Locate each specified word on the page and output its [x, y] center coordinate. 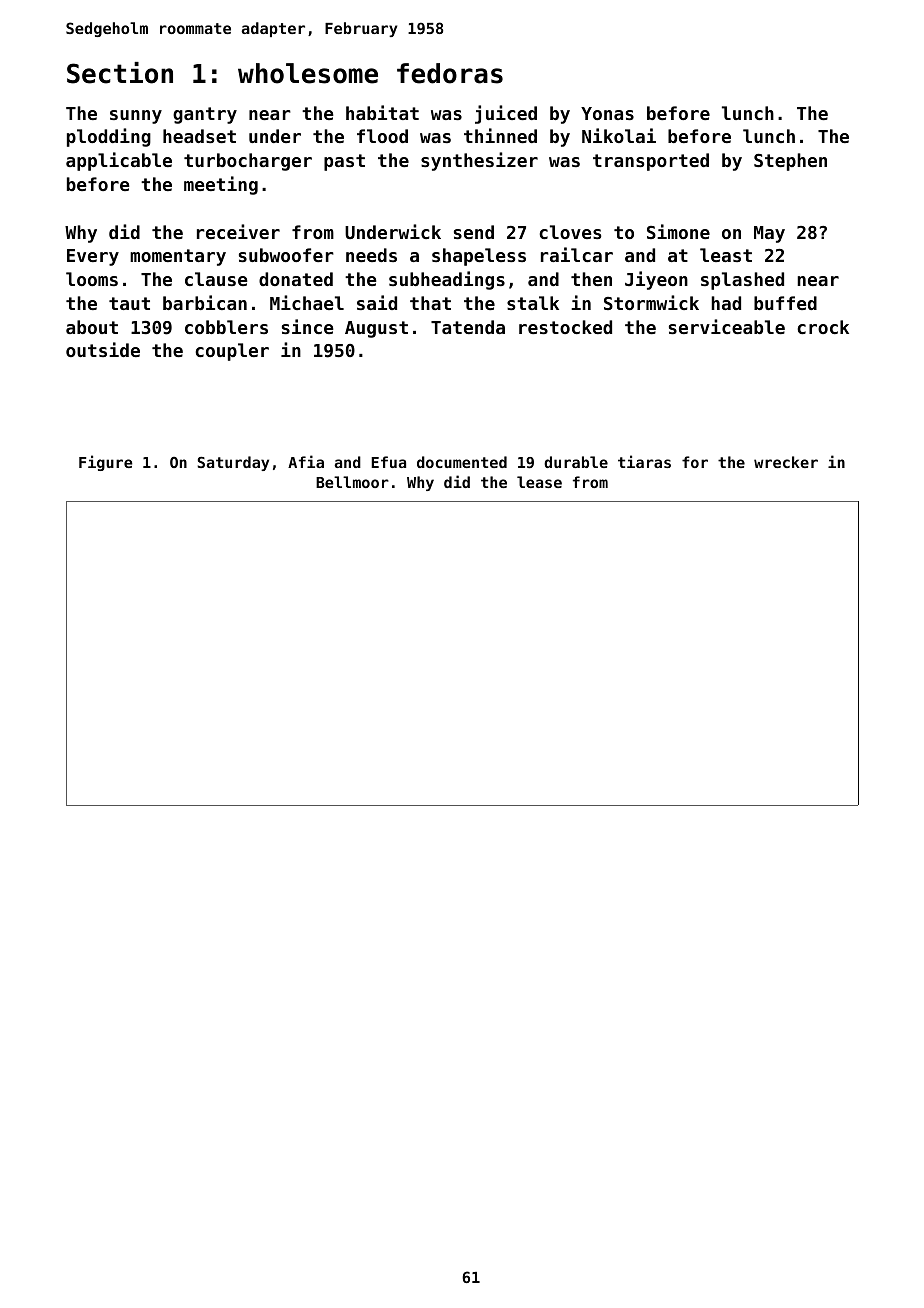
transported [651, 162]
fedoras [450, 73]
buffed [785, 303]
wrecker [786, 462]
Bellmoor [352, 482]
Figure [105, 463]
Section [120, 73]
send [474, 232]
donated [296, 279]
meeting [221, 185]
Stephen [790, 162]
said [377, 302]
